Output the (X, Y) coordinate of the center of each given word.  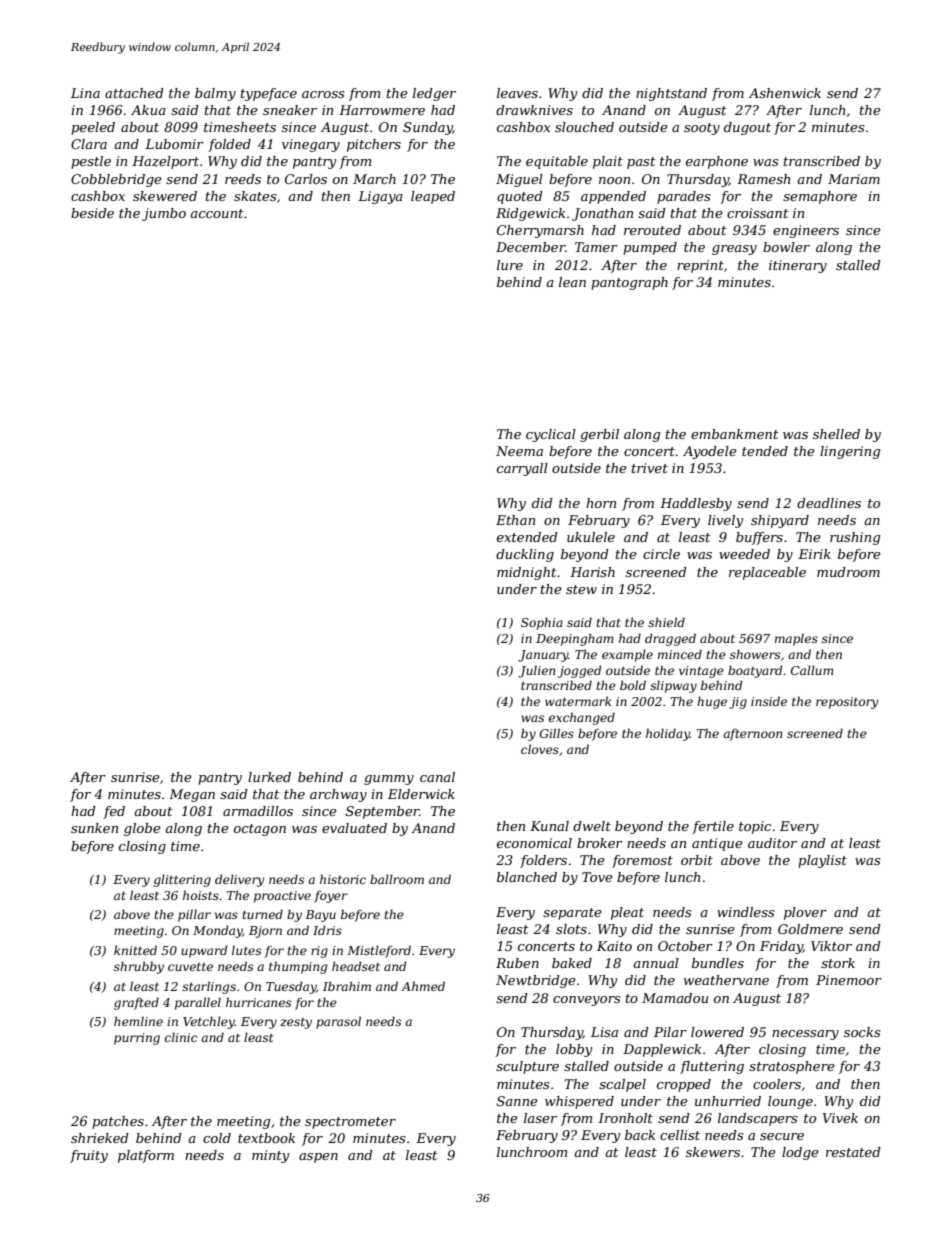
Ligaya (380, 197)
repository (847, 703)
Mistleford (379, 951)
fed (114, 812)
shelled (836, 434)
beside (92, 213)
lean (572, 282)
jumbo (164, 214)
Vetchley (209, 1022)
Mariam (854, 179)
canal (437, 777)
